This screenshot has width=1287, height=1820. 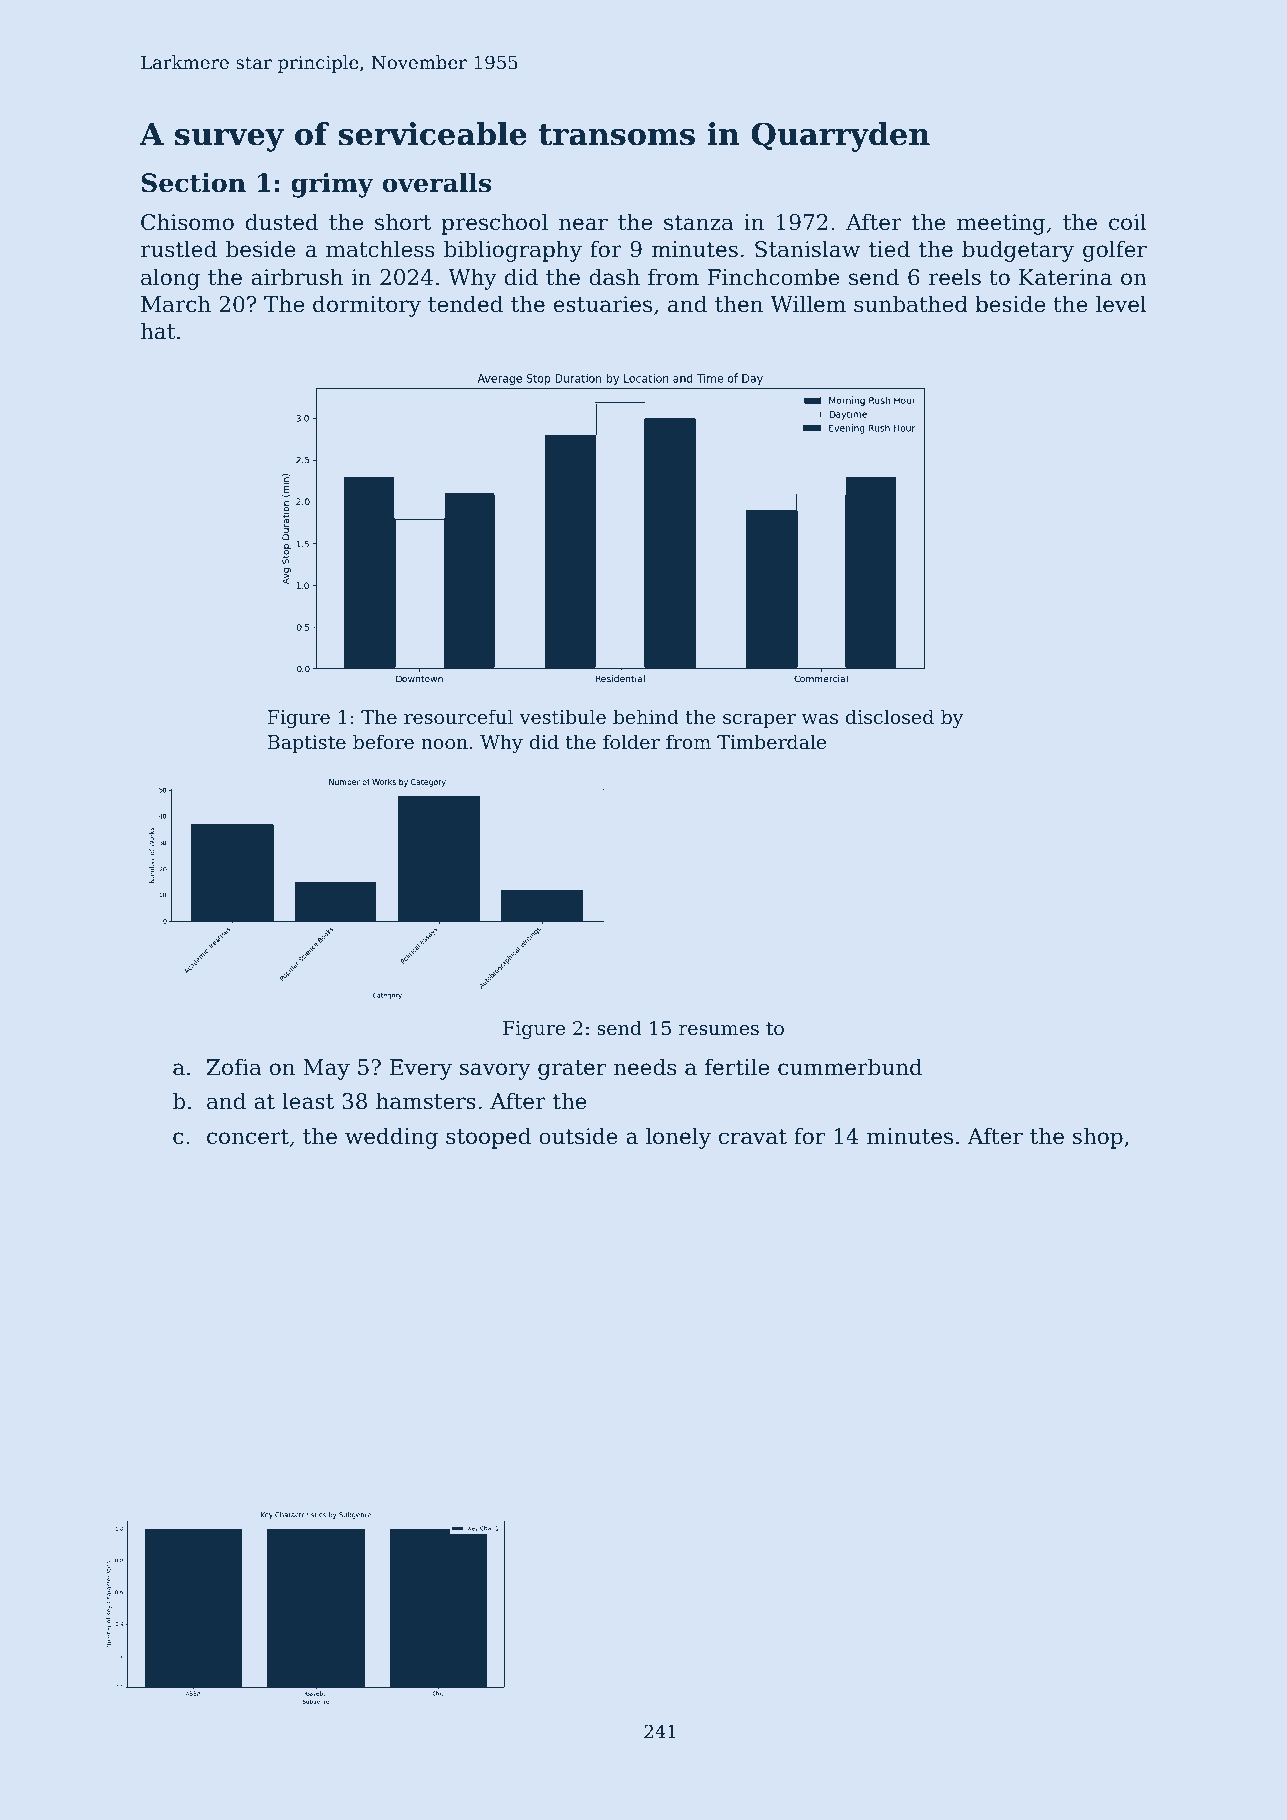 I want to click on cummerbund, so click(x=850, y=1067).
